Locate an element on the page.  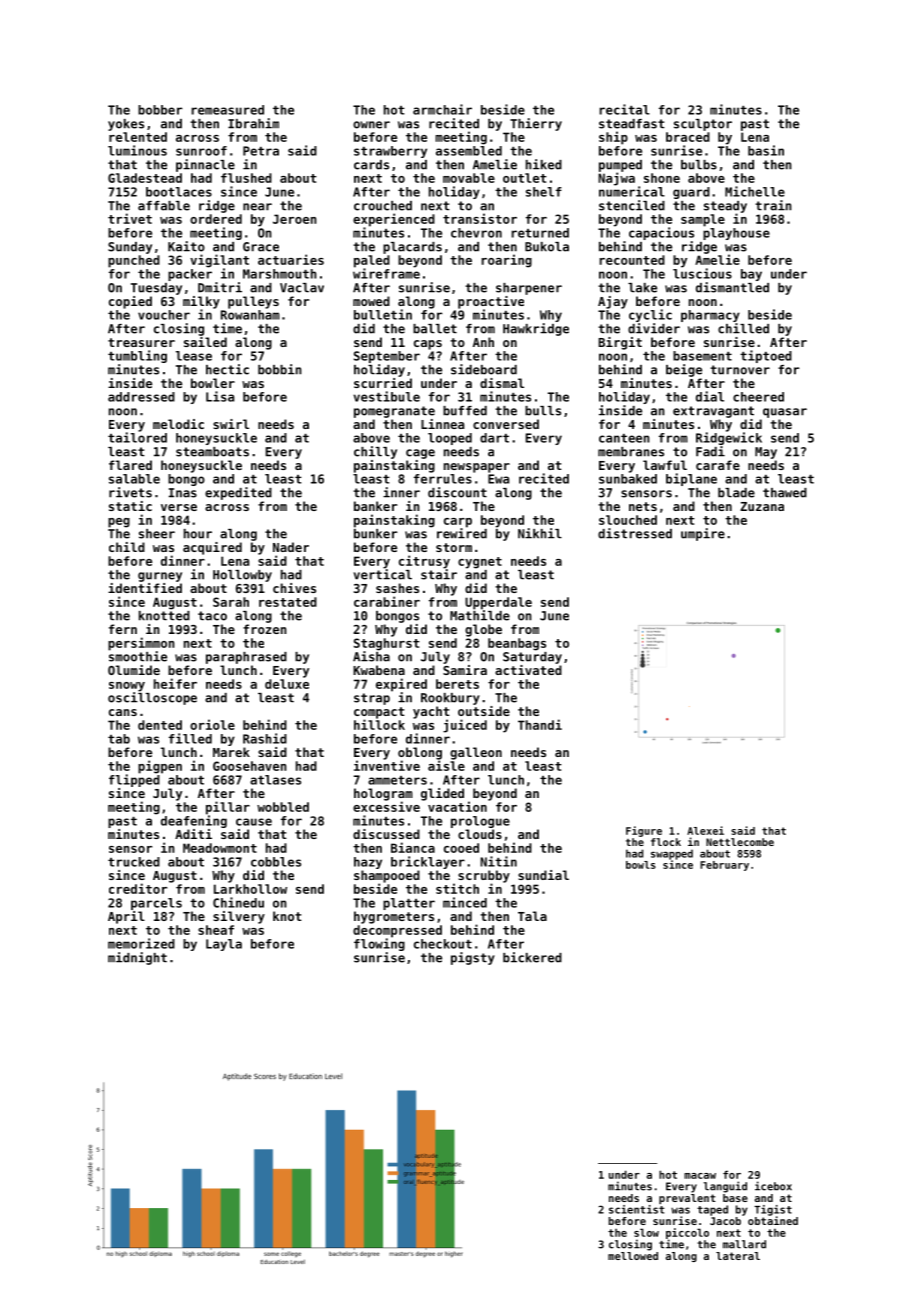
armchair is located at coordinates (442, 109).
